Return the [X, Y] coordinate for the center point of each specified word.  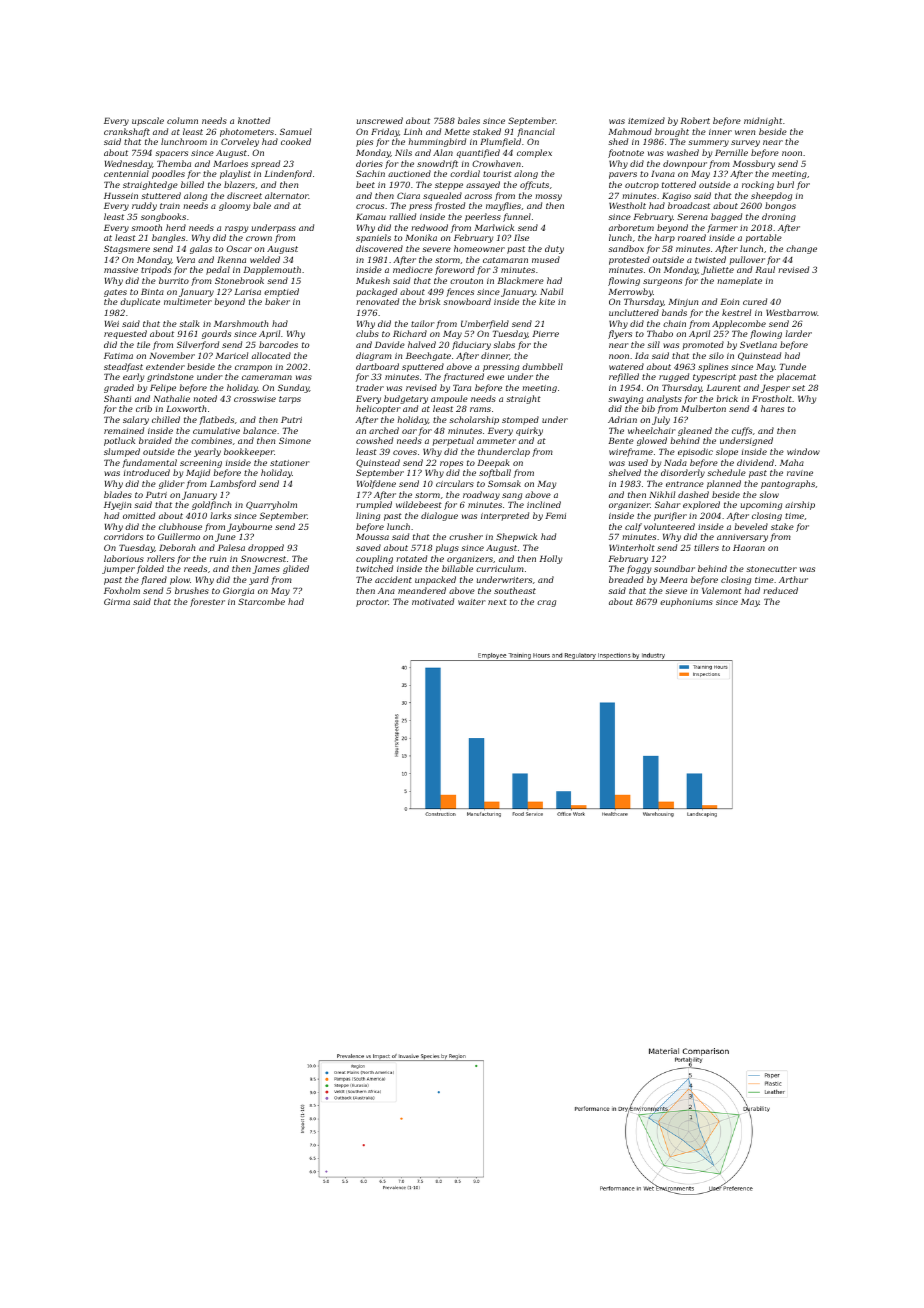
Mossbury [754, 164]
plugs [447, 548]
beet [365, 184]
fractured [463, 377]
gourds [216, 334]
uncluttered [634, 312]
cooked [296, 141]
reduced [780, 590]
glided [296, 569]
